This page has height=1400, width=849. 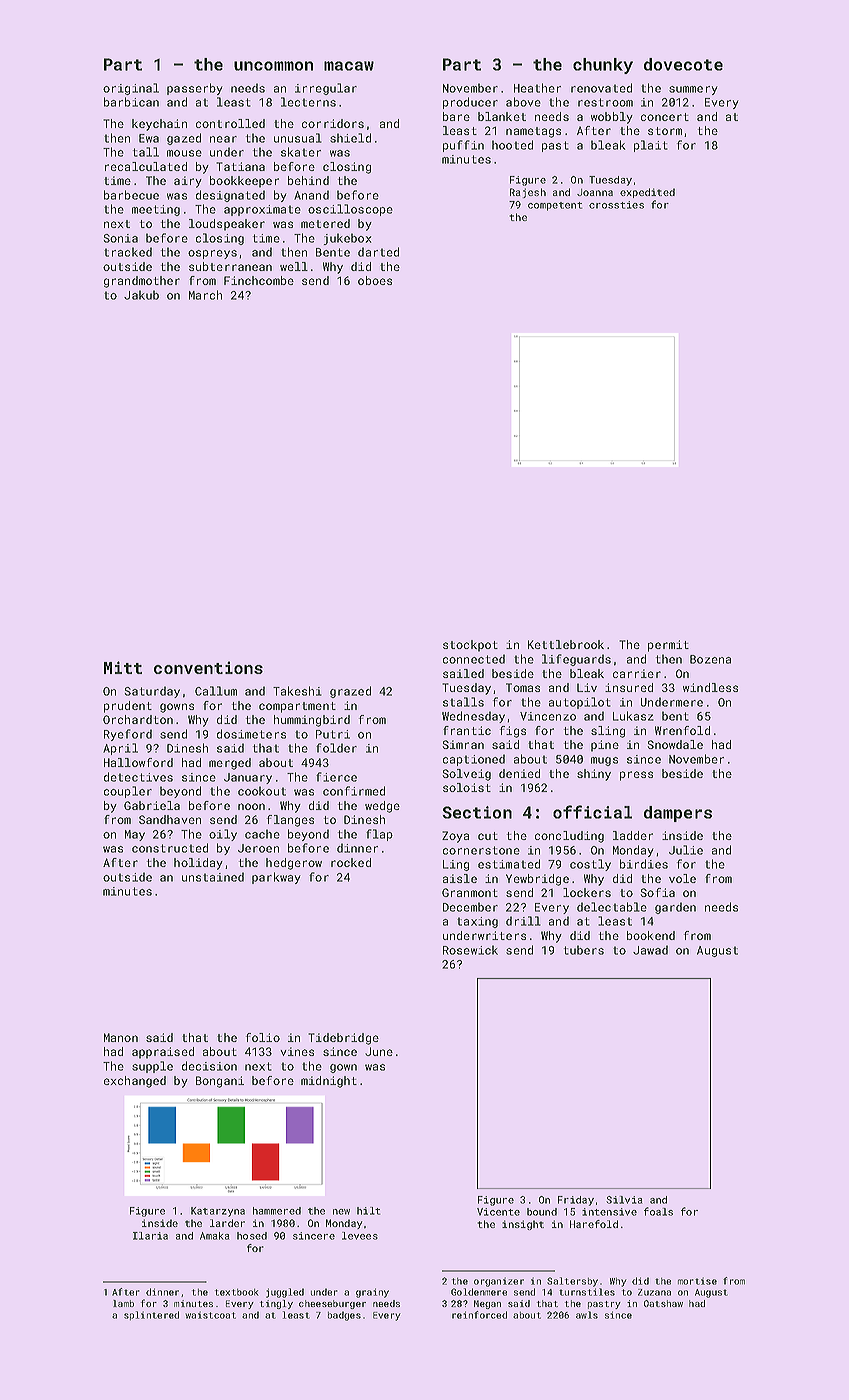 What do you see at coordinates (208, 667) in the page?
I see `conventions` at bounding box center [208, 667].
